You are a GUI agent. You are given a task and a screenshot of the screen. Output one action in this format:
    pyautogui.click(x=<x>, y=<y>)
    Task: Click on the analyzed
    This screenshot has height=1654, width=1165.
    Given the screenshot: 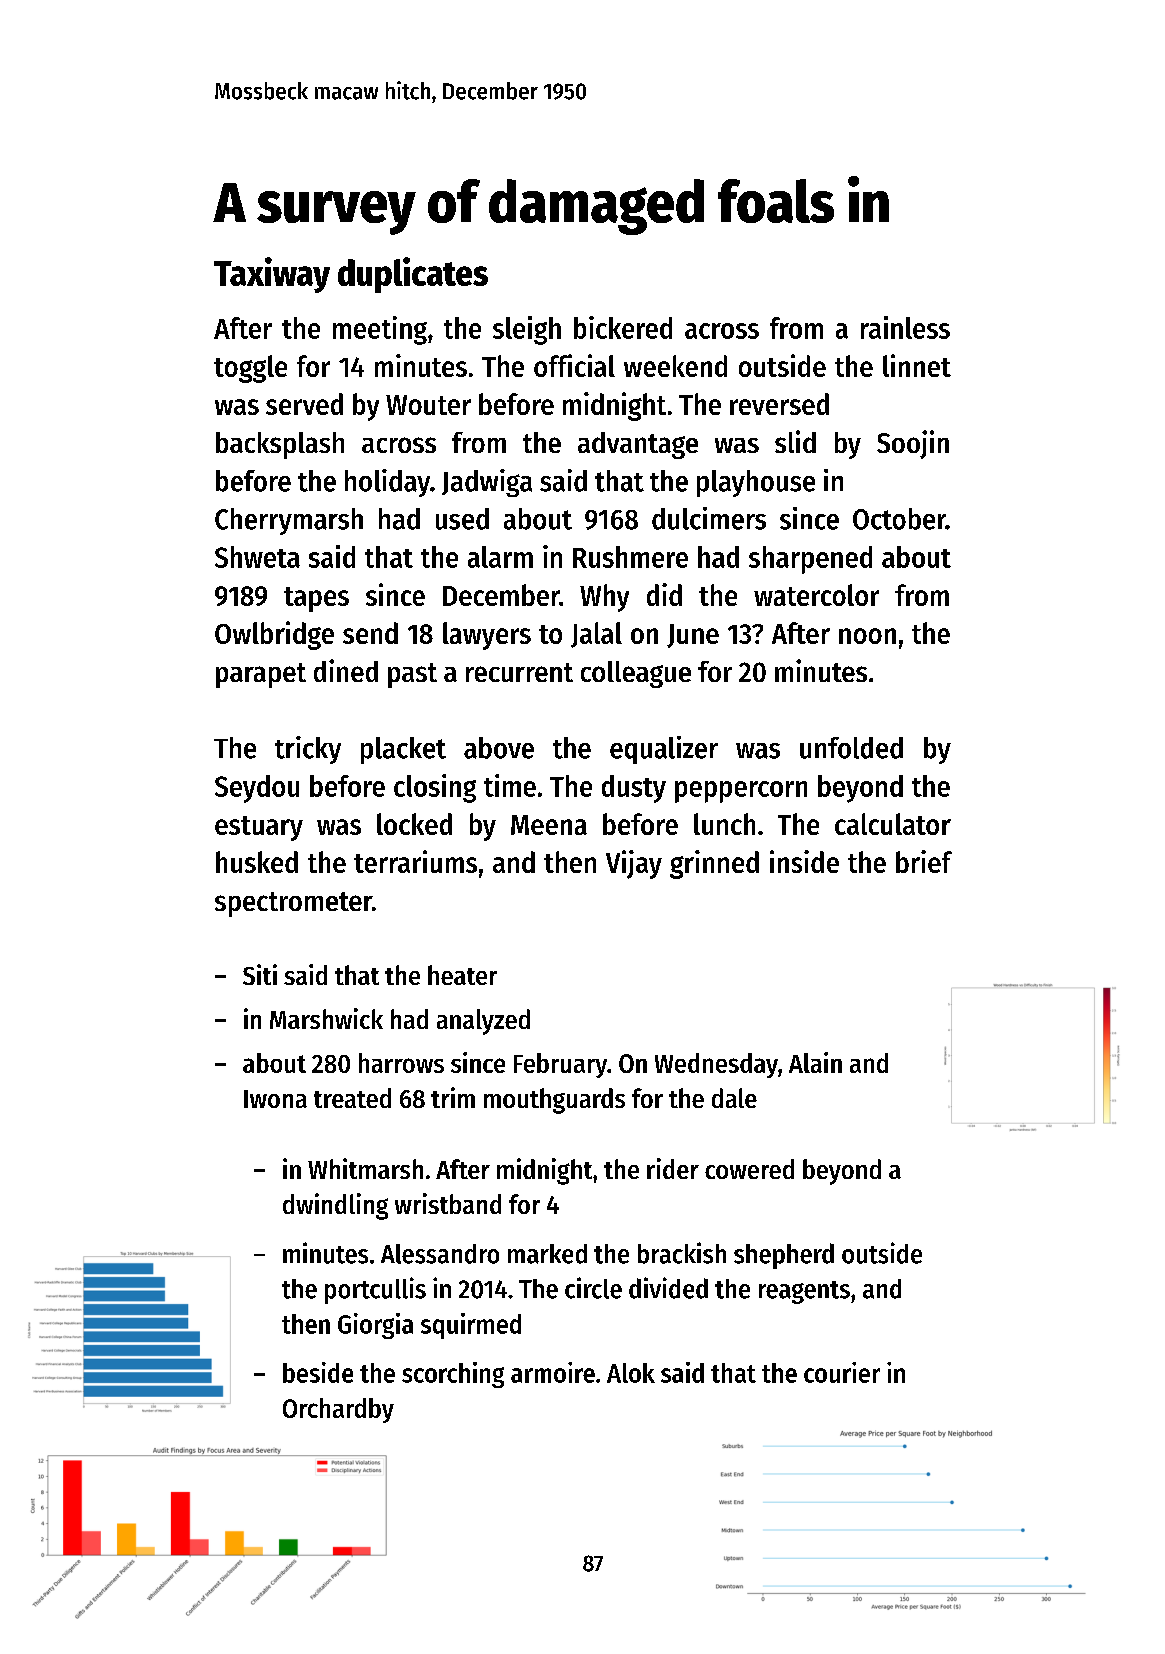 What is the action you would take?
    pyautogui.click(x=483, y=1022)
